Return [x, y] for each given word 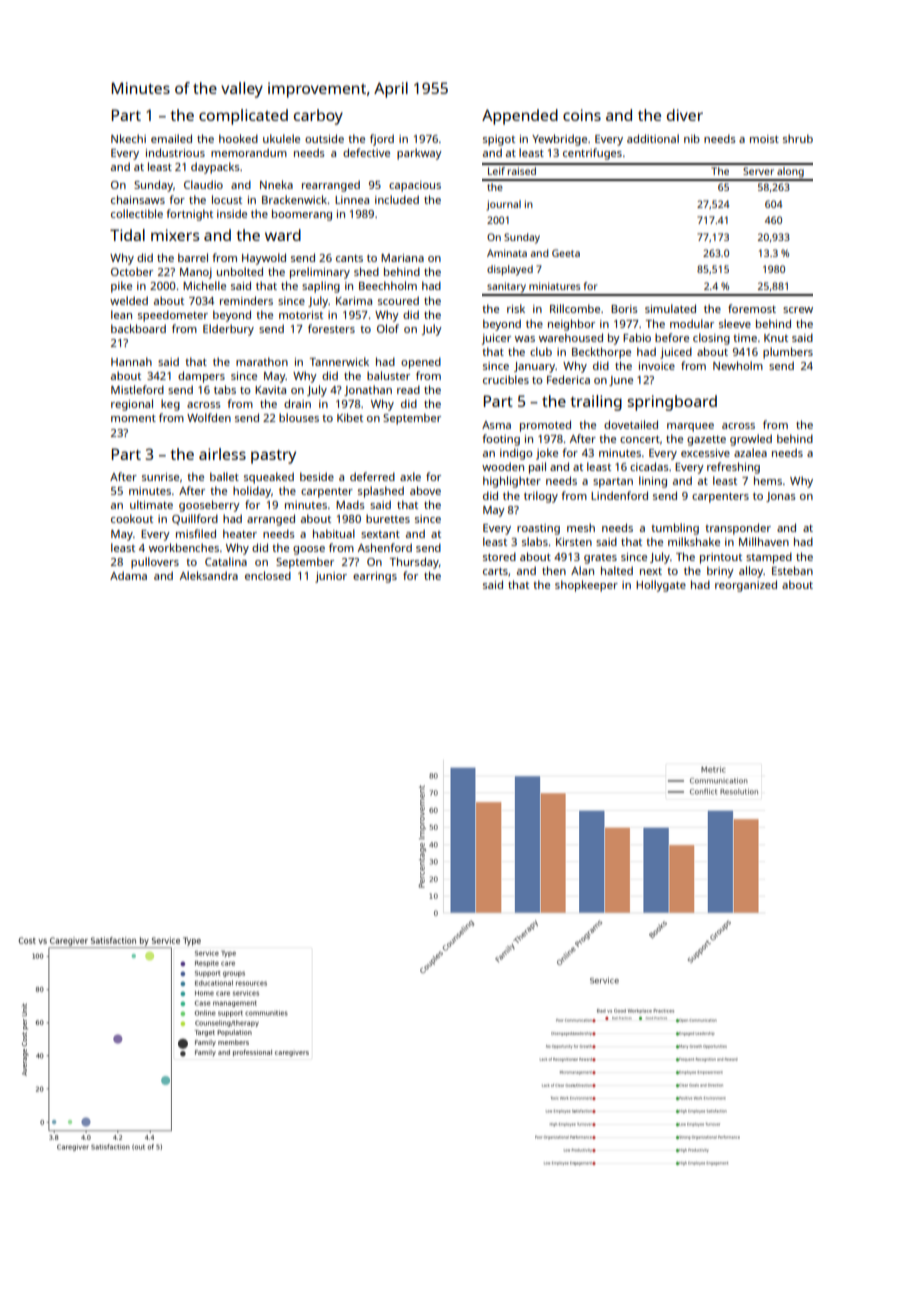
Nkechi [128, 138]
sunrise [160, 477]
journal [503, 205]
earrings [375, 577]
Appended [520, 117]
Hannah [131, 361]
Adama [128, 575]
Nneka [276, 184]
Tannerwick [339, 361]
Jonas [781, 497]
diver [685, 115]
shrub [798, 138]
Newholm [738, 365]
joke [547, 454]
